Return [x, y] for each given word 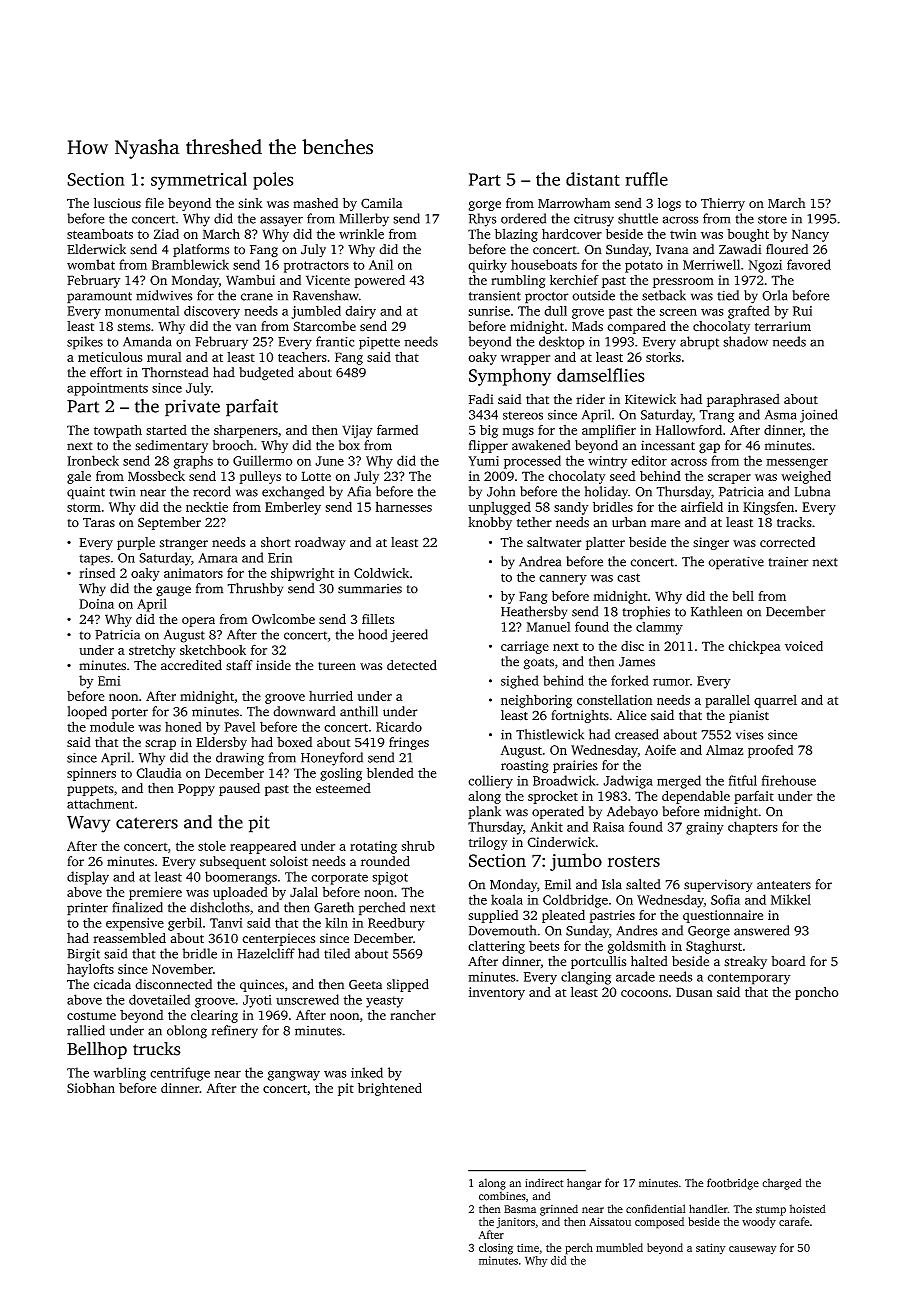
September [169, 523]
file [154, 203]
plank [484, 812]
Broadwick [564, 780]
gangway [294, 1075]
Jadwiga [628, 782]
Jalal [304, 892]
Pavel [240, 726]
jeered [409, 636]
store [772, 219]
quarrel [775, 701]
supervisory [718, 885]
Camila [382, 203]
